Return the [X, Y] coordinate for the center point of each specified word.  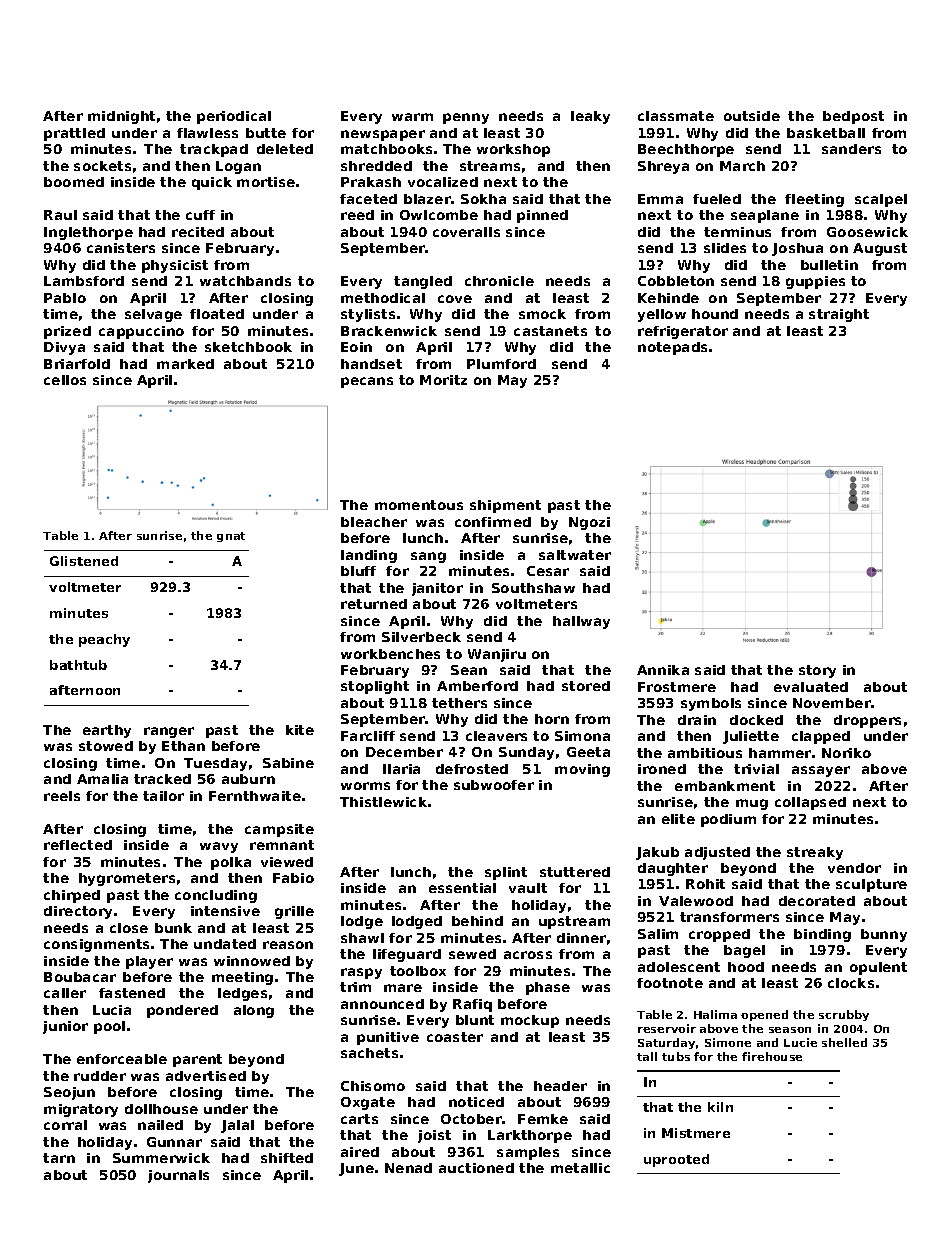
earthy [107, 731]
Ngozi [589, 523]
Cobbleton [676, 281]
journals [178, 1176]
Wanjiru [497, 655]
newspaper [383, 135]
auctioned [476, 1168]
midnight [121, 117]
